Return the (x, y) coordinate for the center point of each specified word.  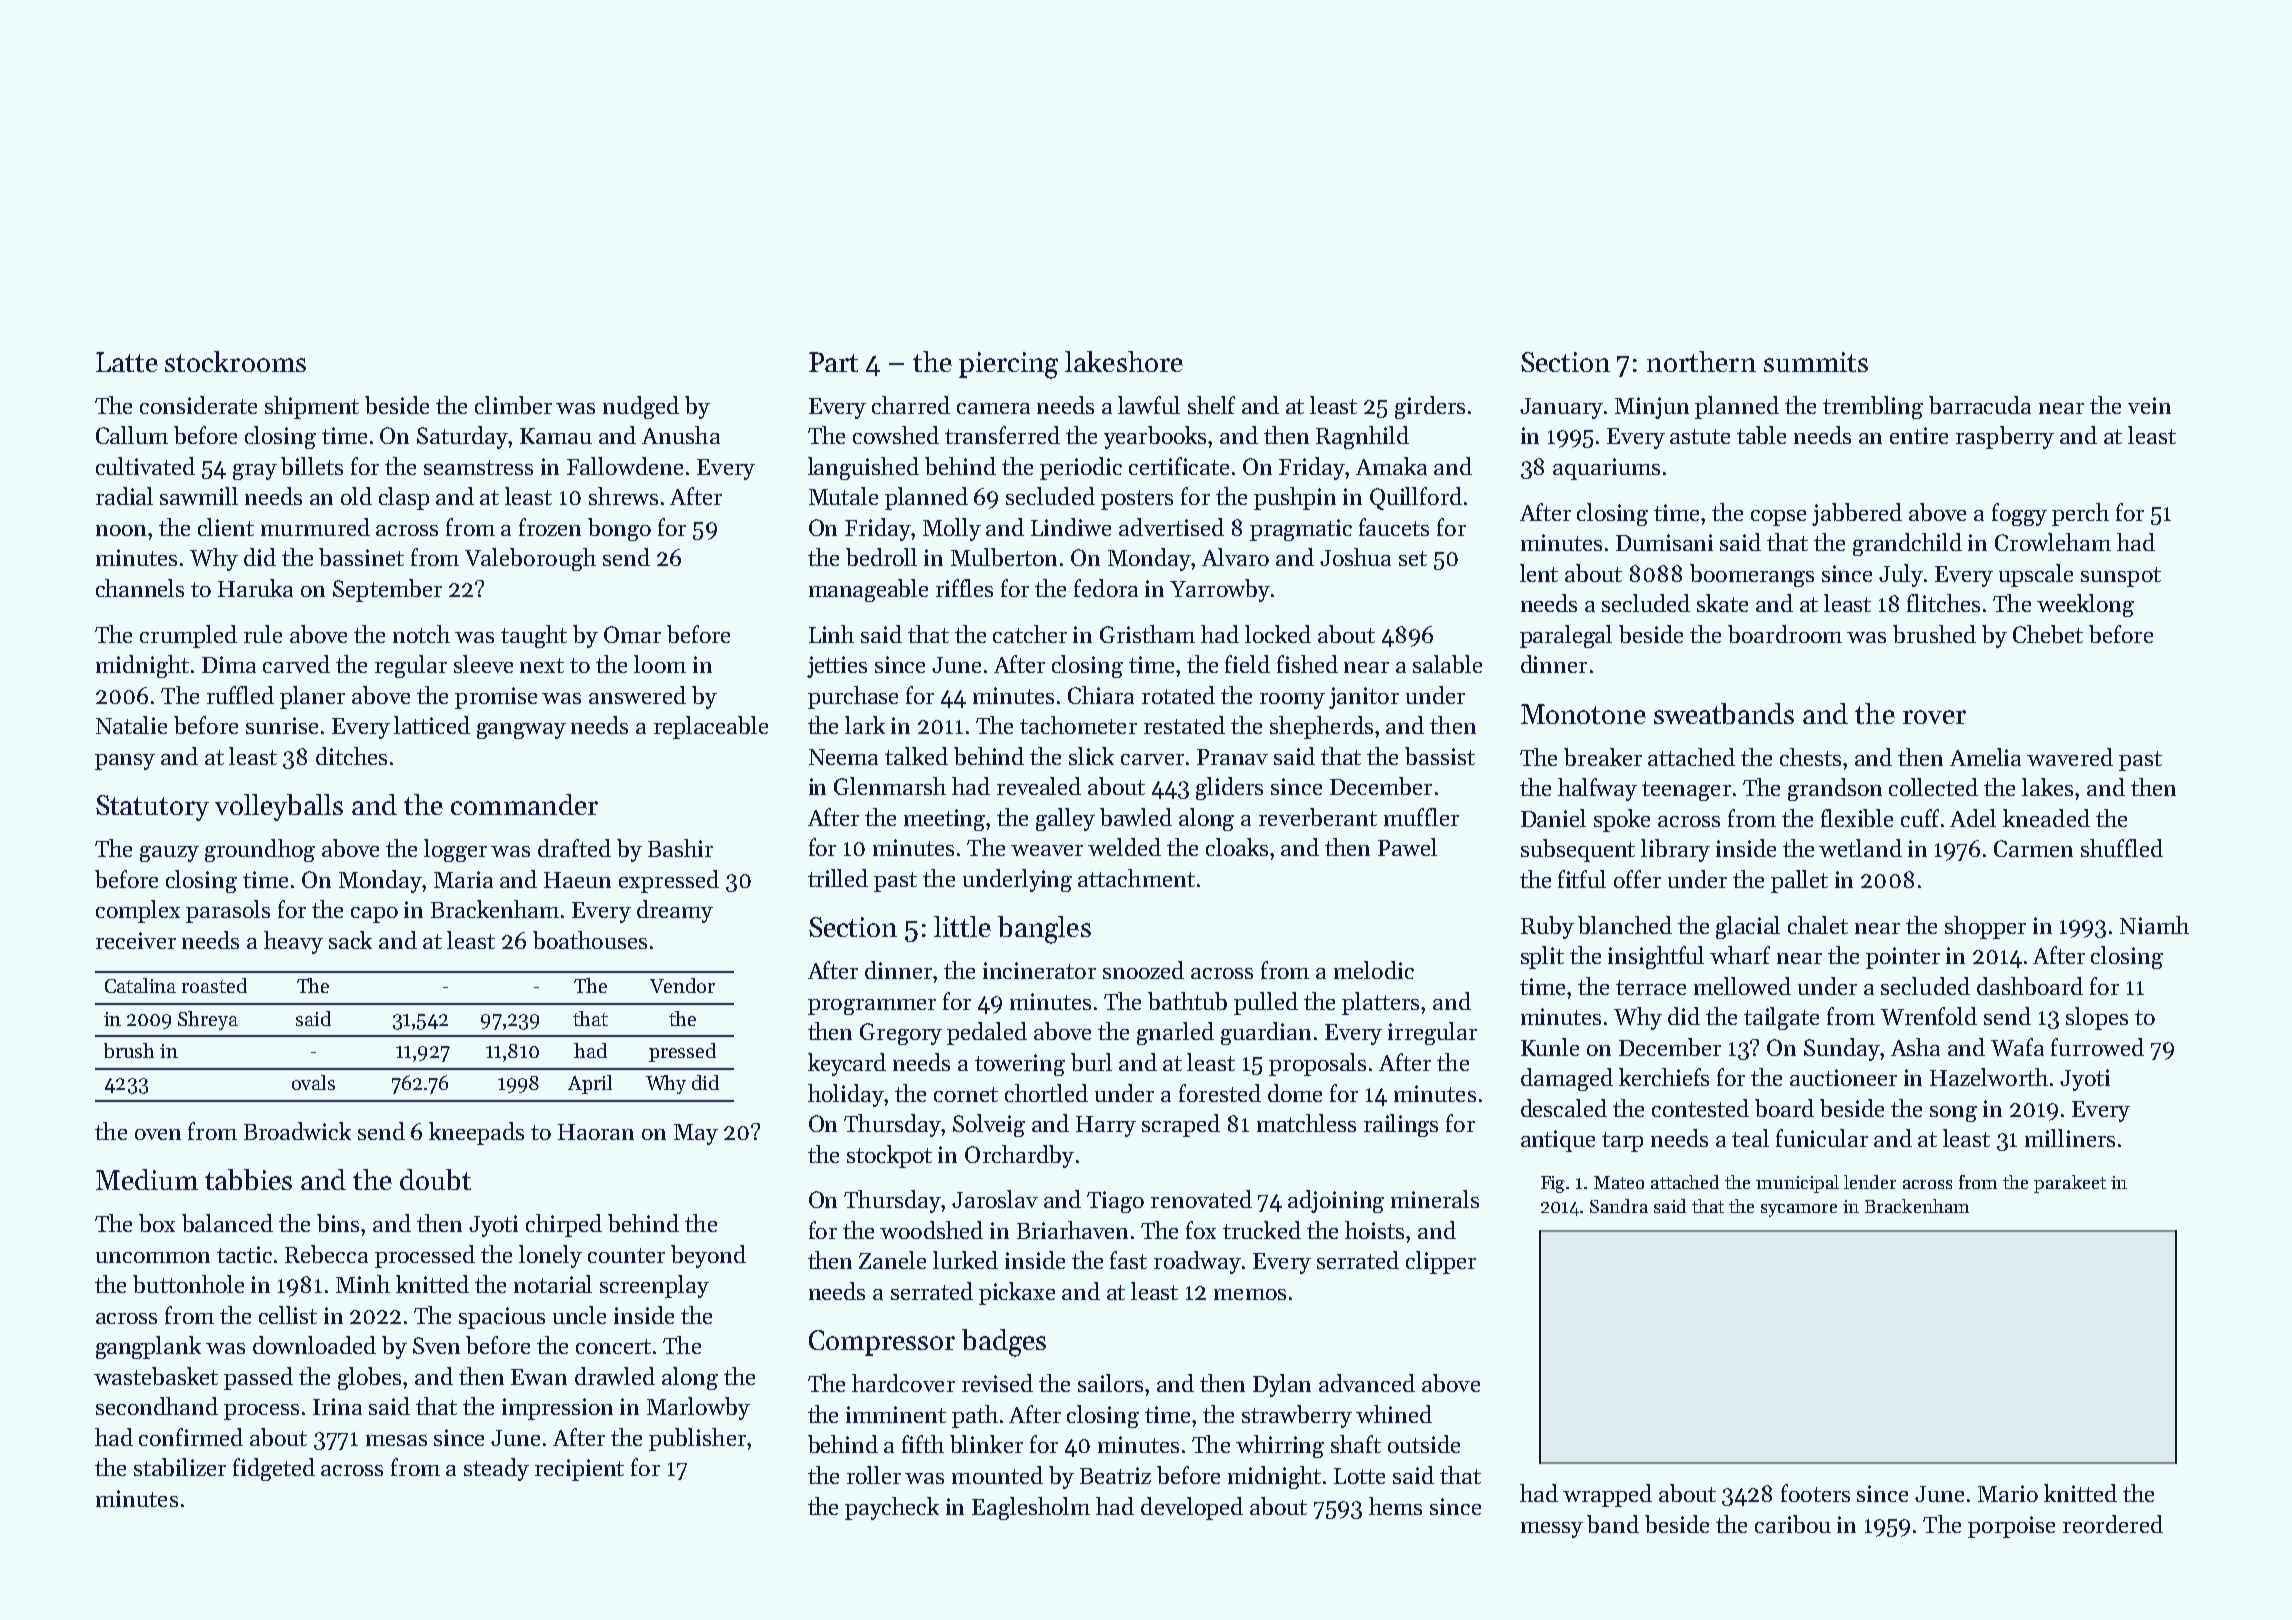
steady (496, 1469)
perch (2080, 514)
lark (865, 725)
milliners (2070, 1138)
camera (993, 408)
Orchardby (1019, 1156)
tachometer (1078, 725)
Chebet (2048, 634)
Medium (147, 1179)
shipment (312, 407)
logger (455, 850)
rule (263, 634)
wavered (2070, 757)
